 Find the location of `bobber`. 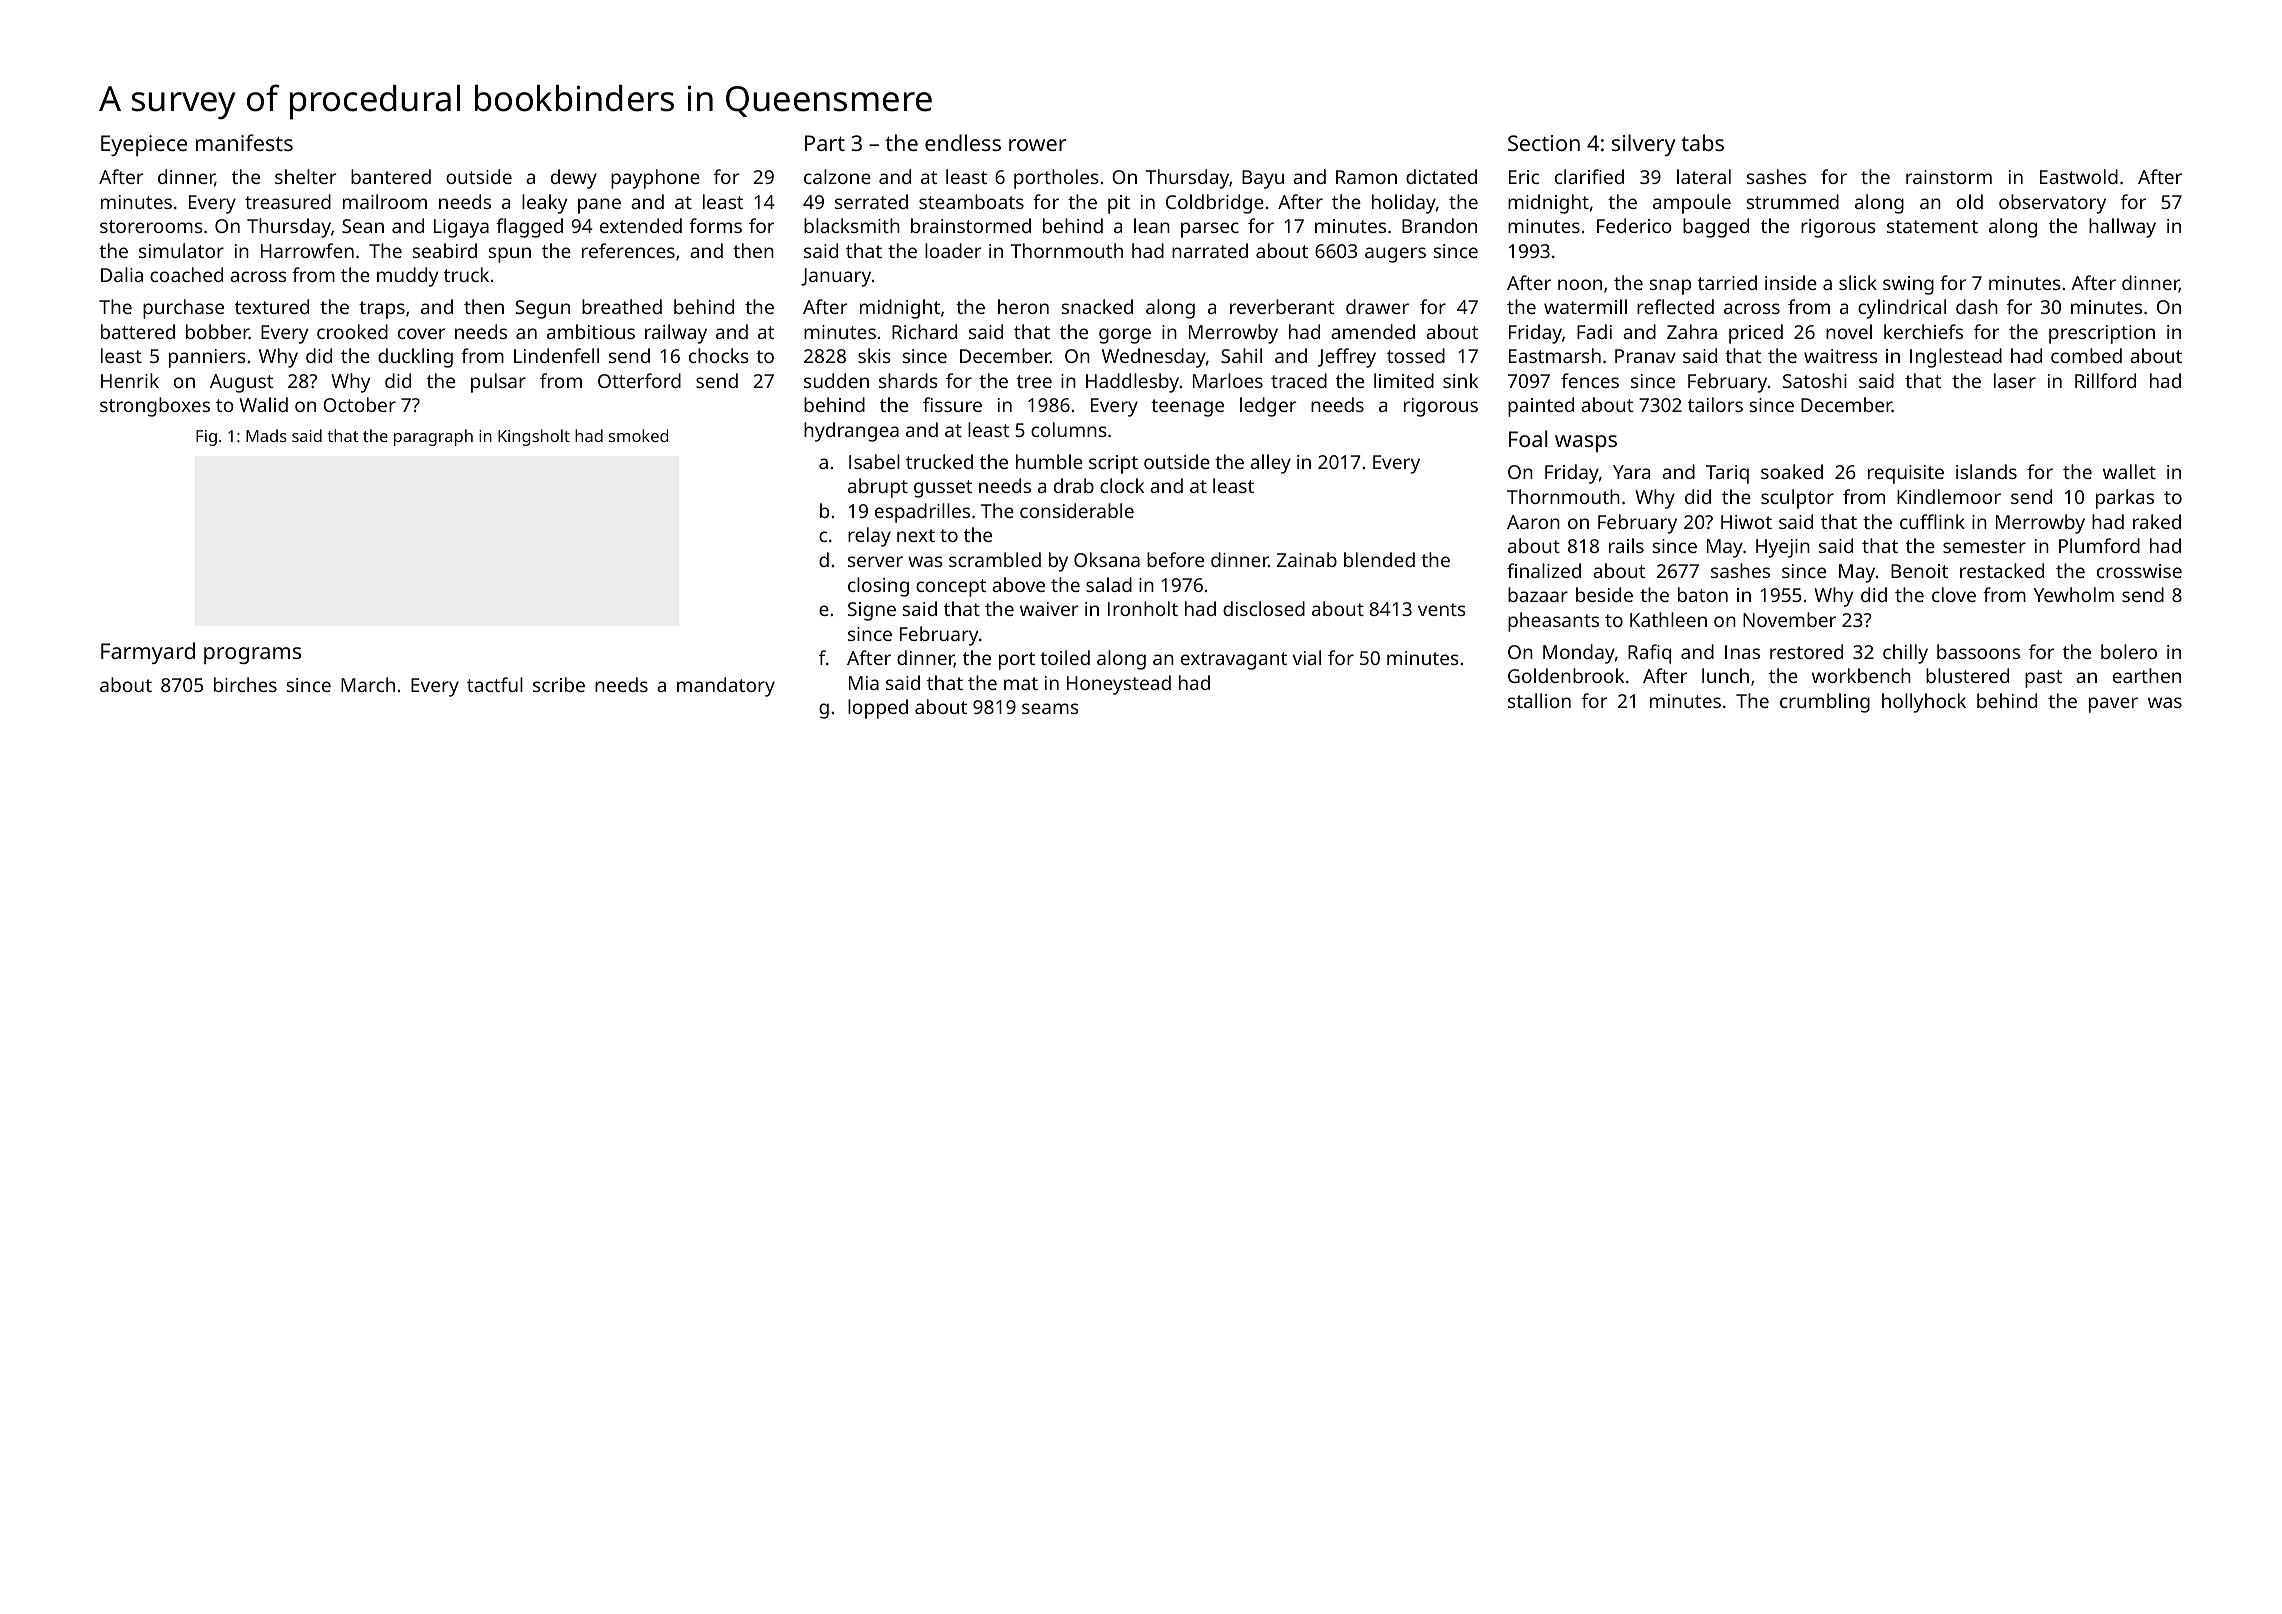

bobber is located at coordinates (217, 331).
